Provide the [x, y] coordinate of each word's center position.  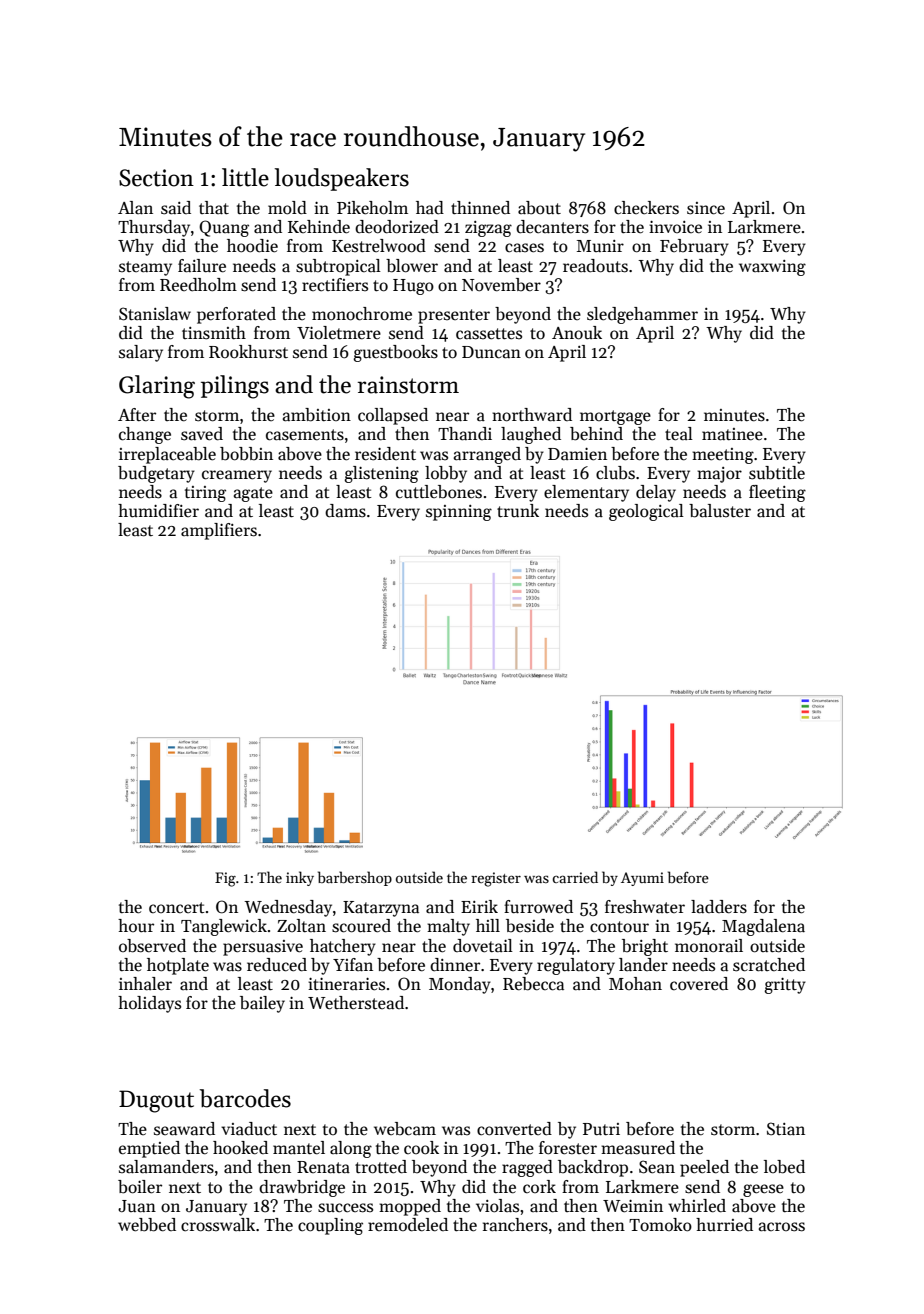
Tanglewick [224, 927]
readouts [595, 266]
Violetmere [339, 333]
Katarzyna [381, 909]
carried [575, 877]
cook [421, 1148]
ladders [719, 907]
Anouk [577, 333]
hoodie [252, 246]
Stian [786, 1129]
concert [177, 907]
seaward [184, 1129]
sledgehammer [642, 315]
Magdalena [763, 927]
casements [305, 435]
